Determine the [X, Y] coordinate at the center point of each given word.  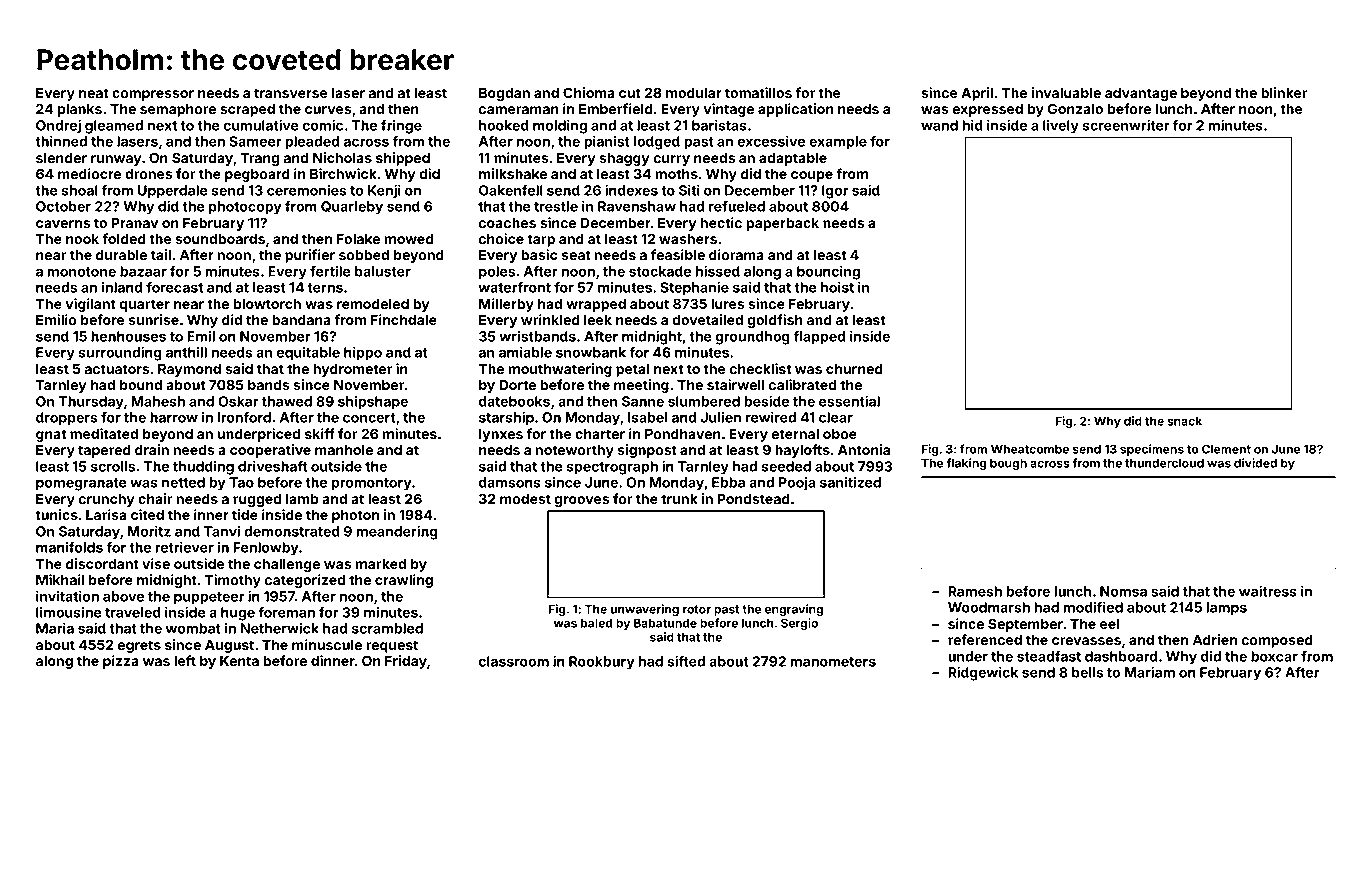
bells [1088, 672]
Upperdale [173, 192]
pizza [121, 662]
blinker [1284, 92]
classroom [514, 661]
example [838, 143]
